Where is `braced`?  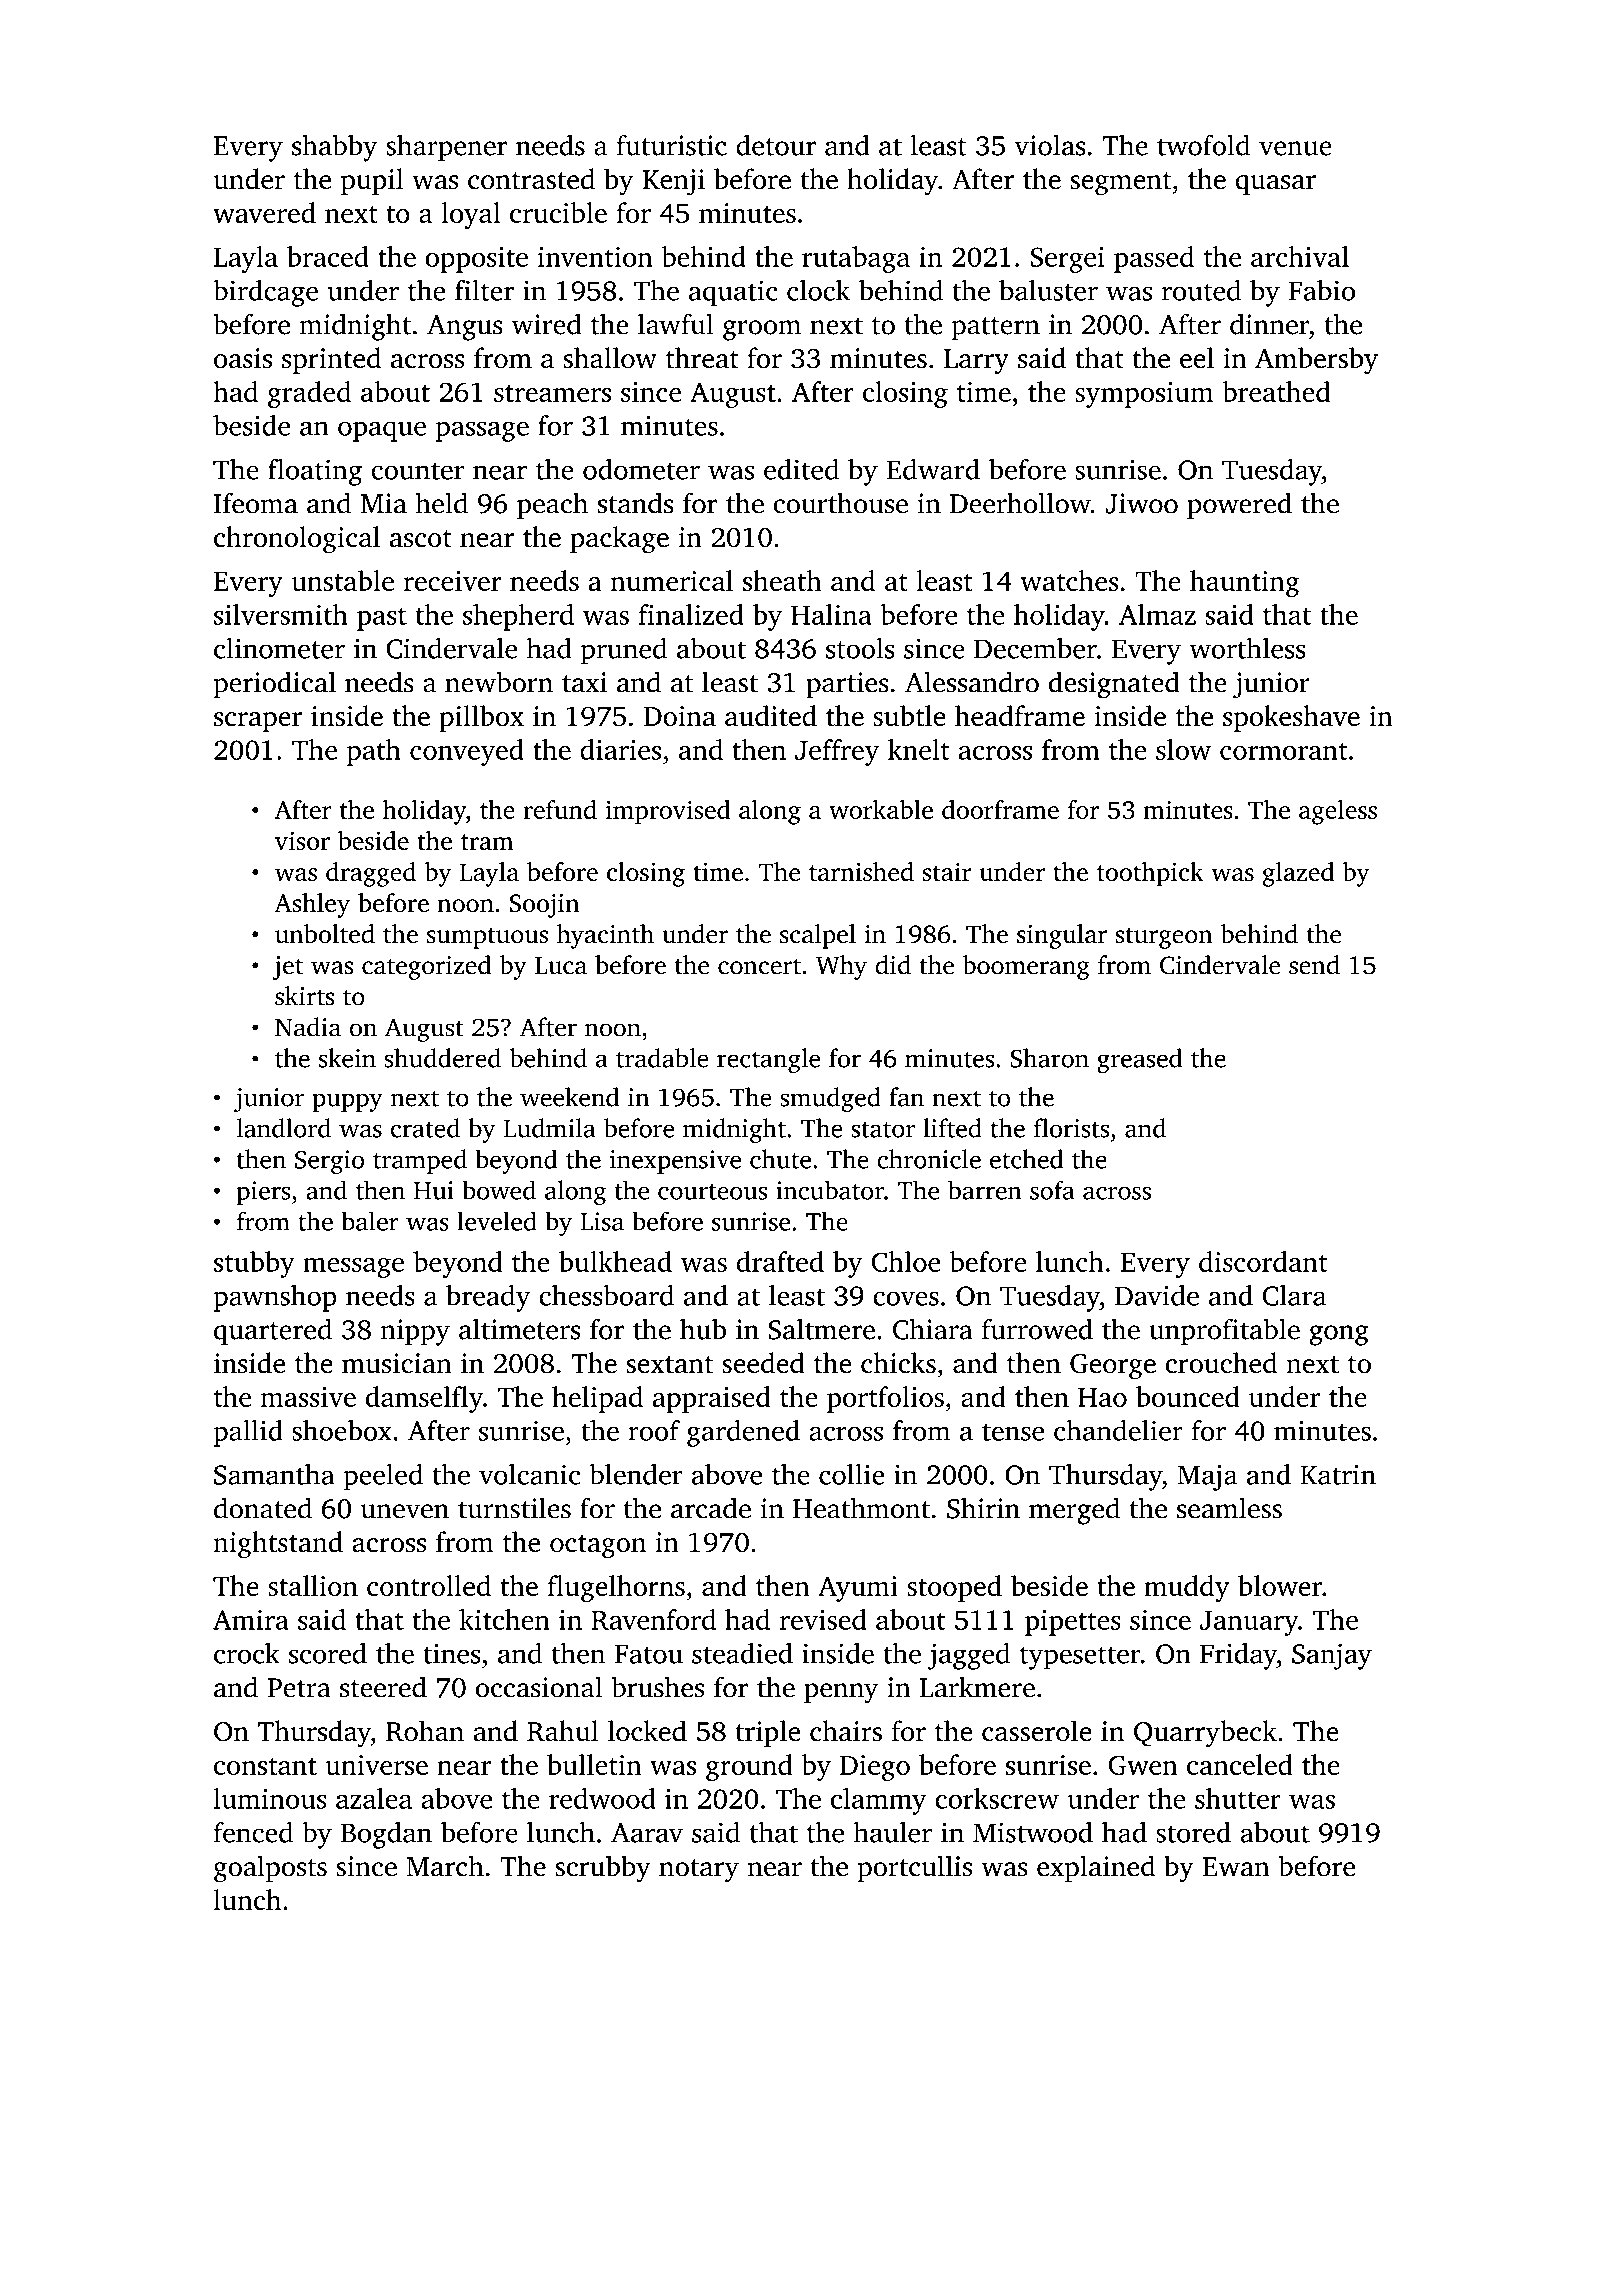 braced is located at coordinates (328, 256).
